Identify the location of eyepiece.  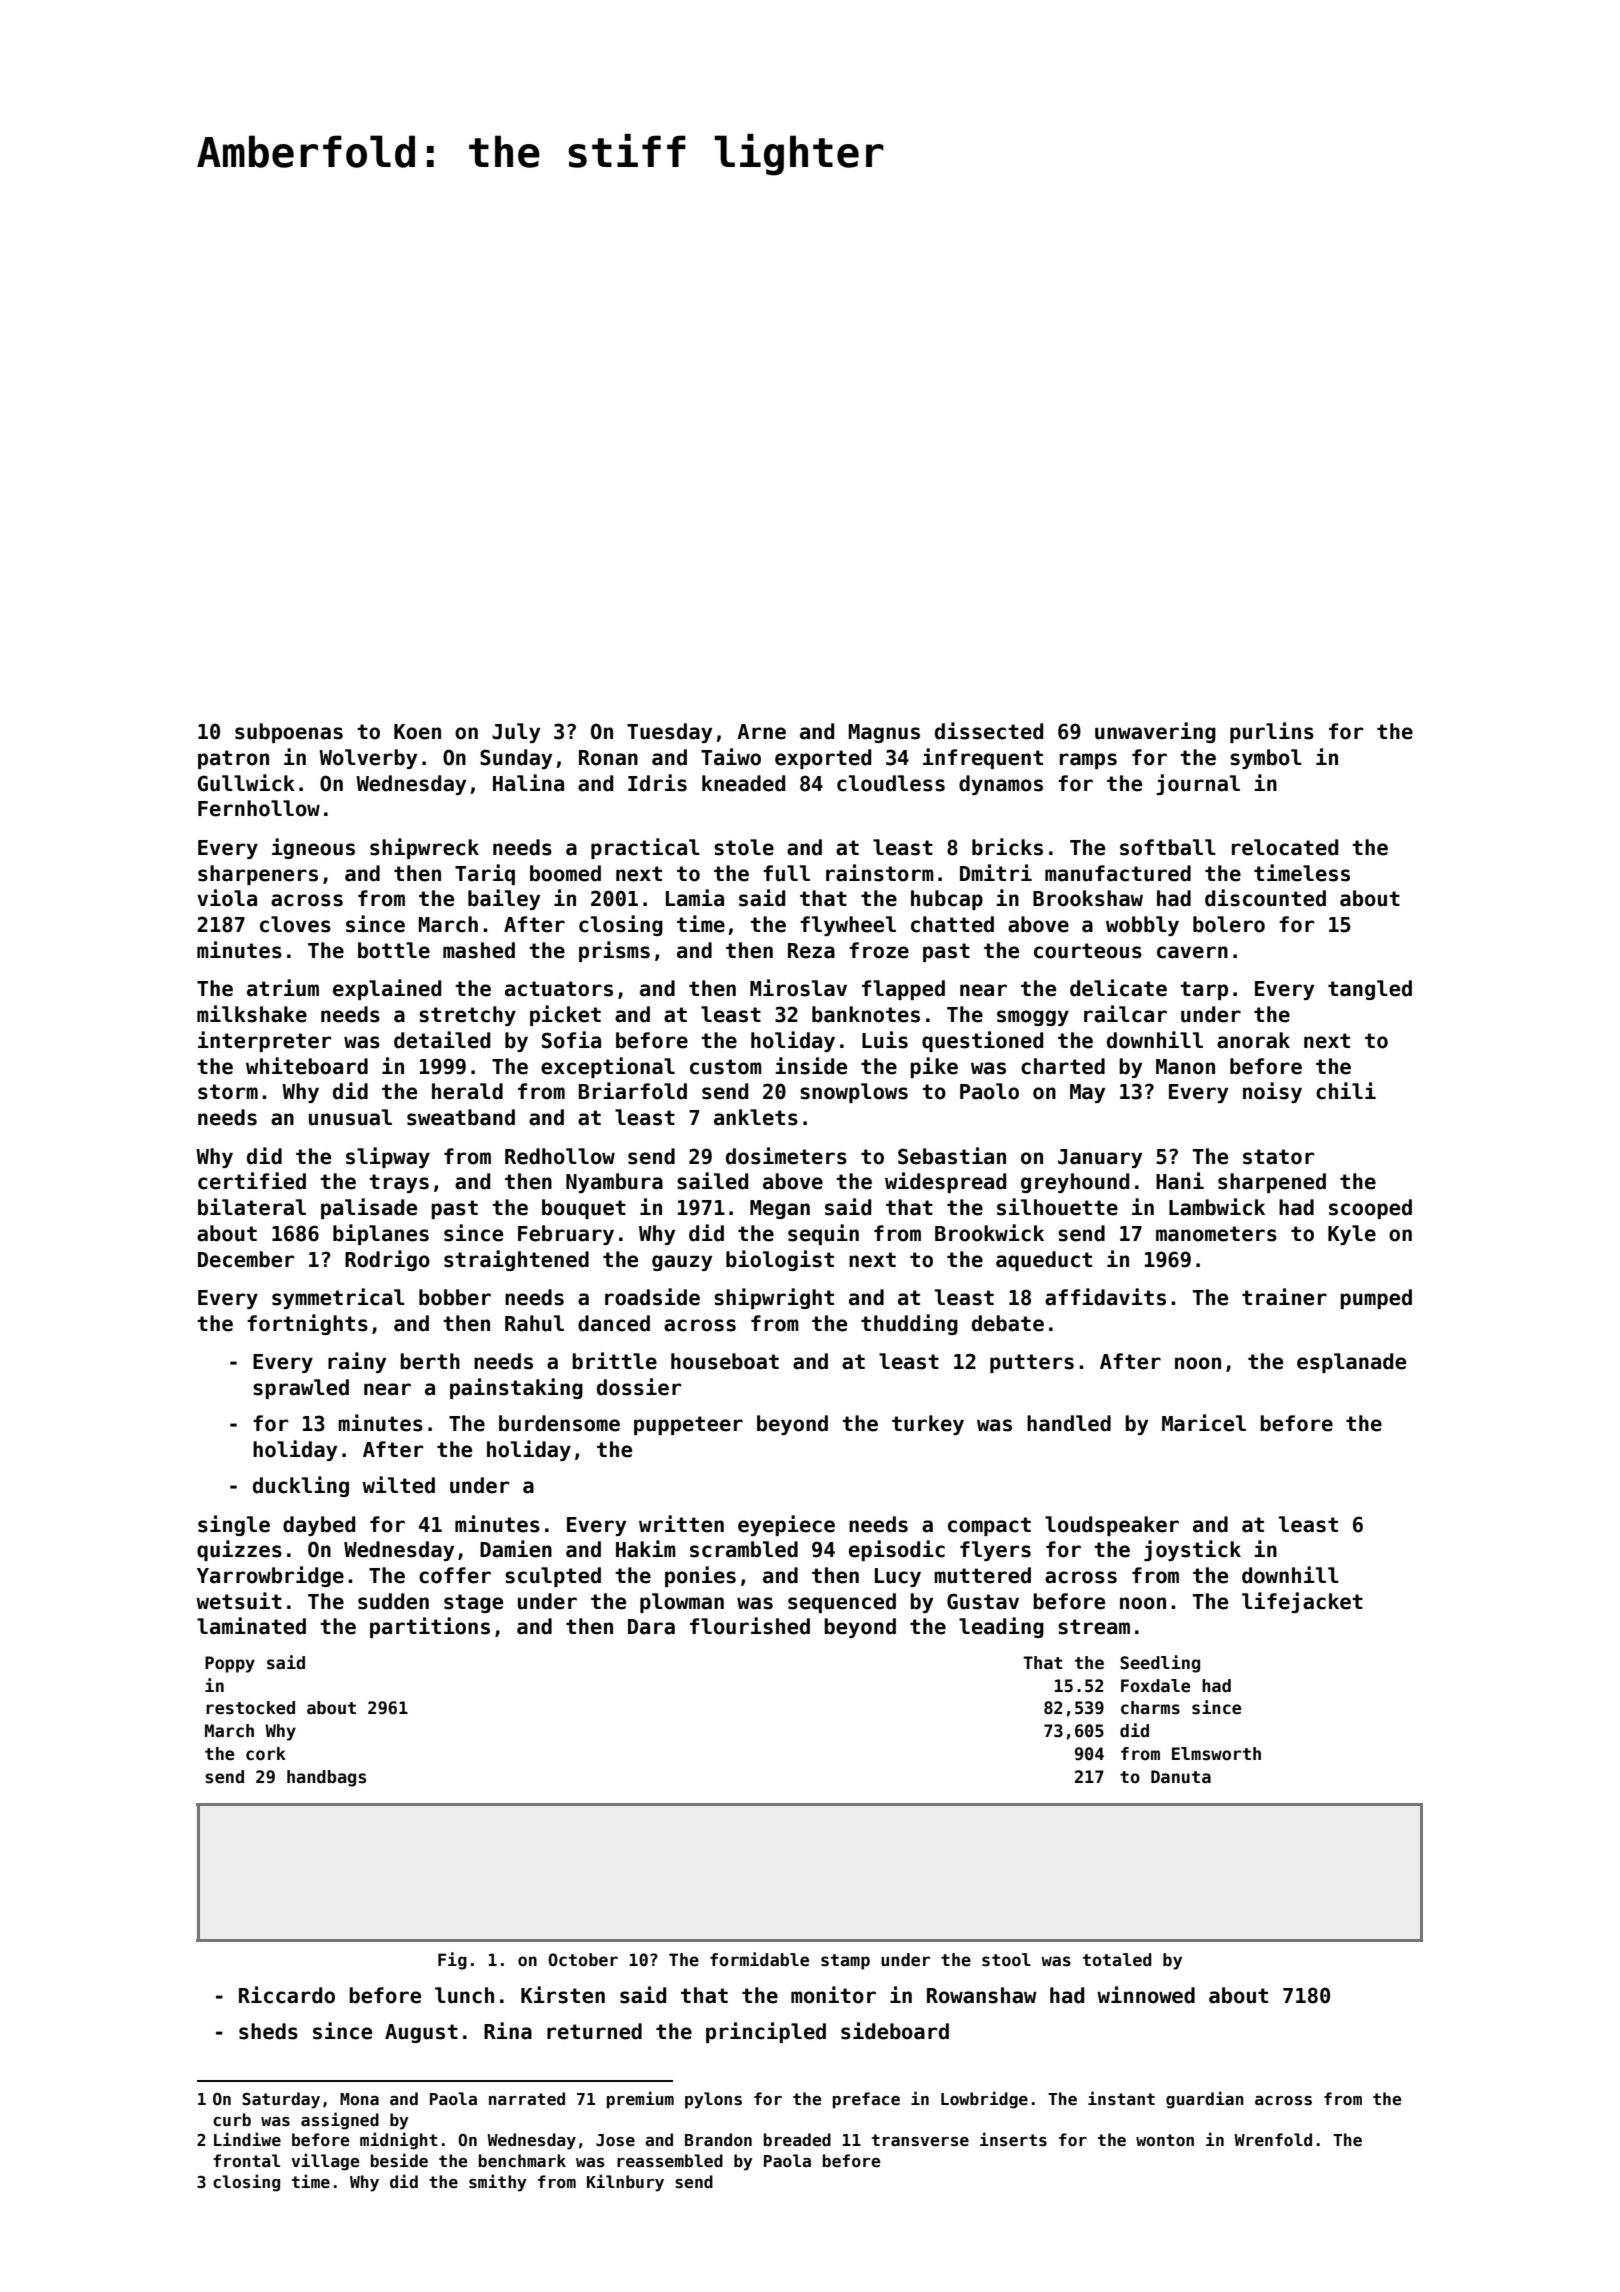
(786, 1525).
